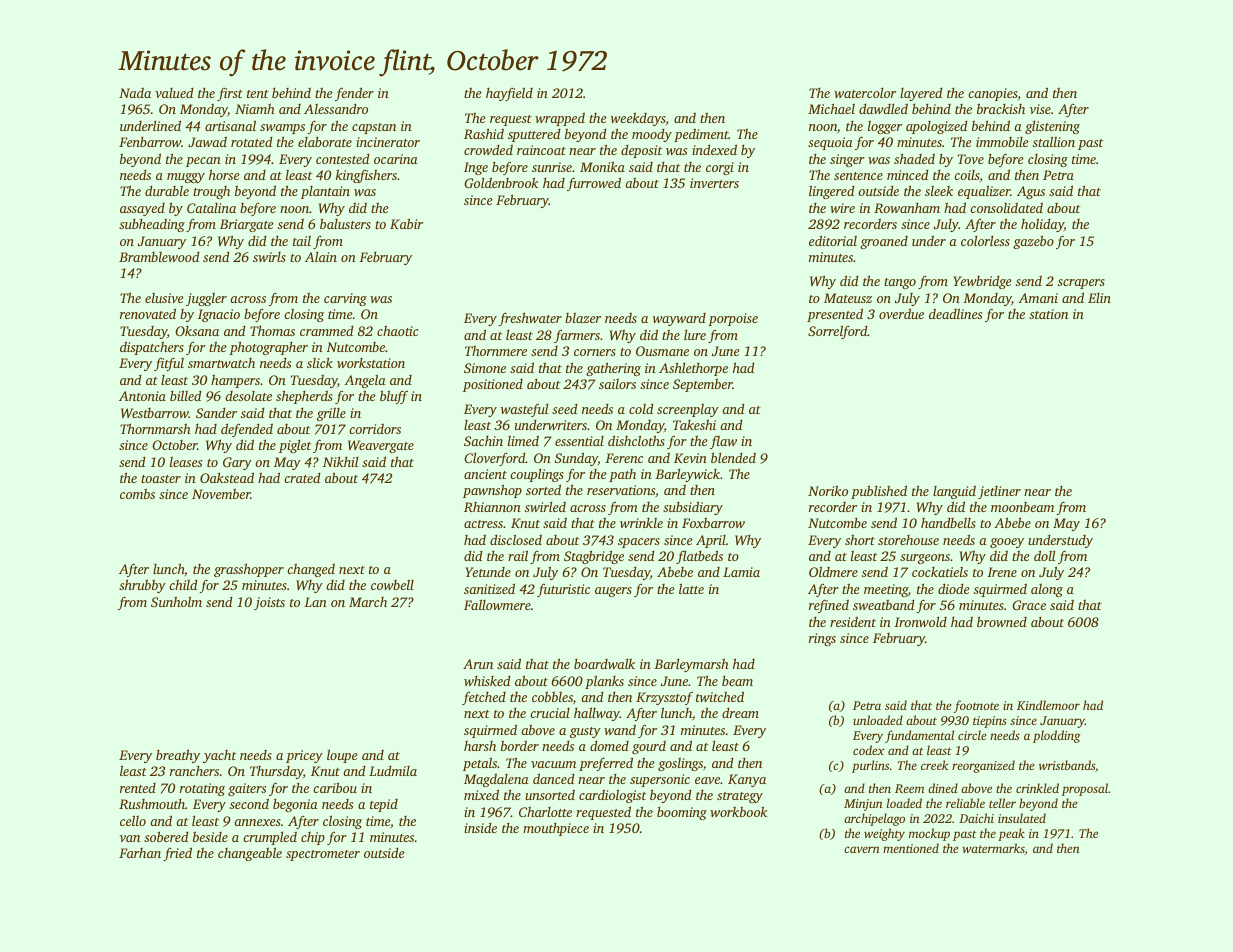  I want to click on weekdays, so click(638, 119).
